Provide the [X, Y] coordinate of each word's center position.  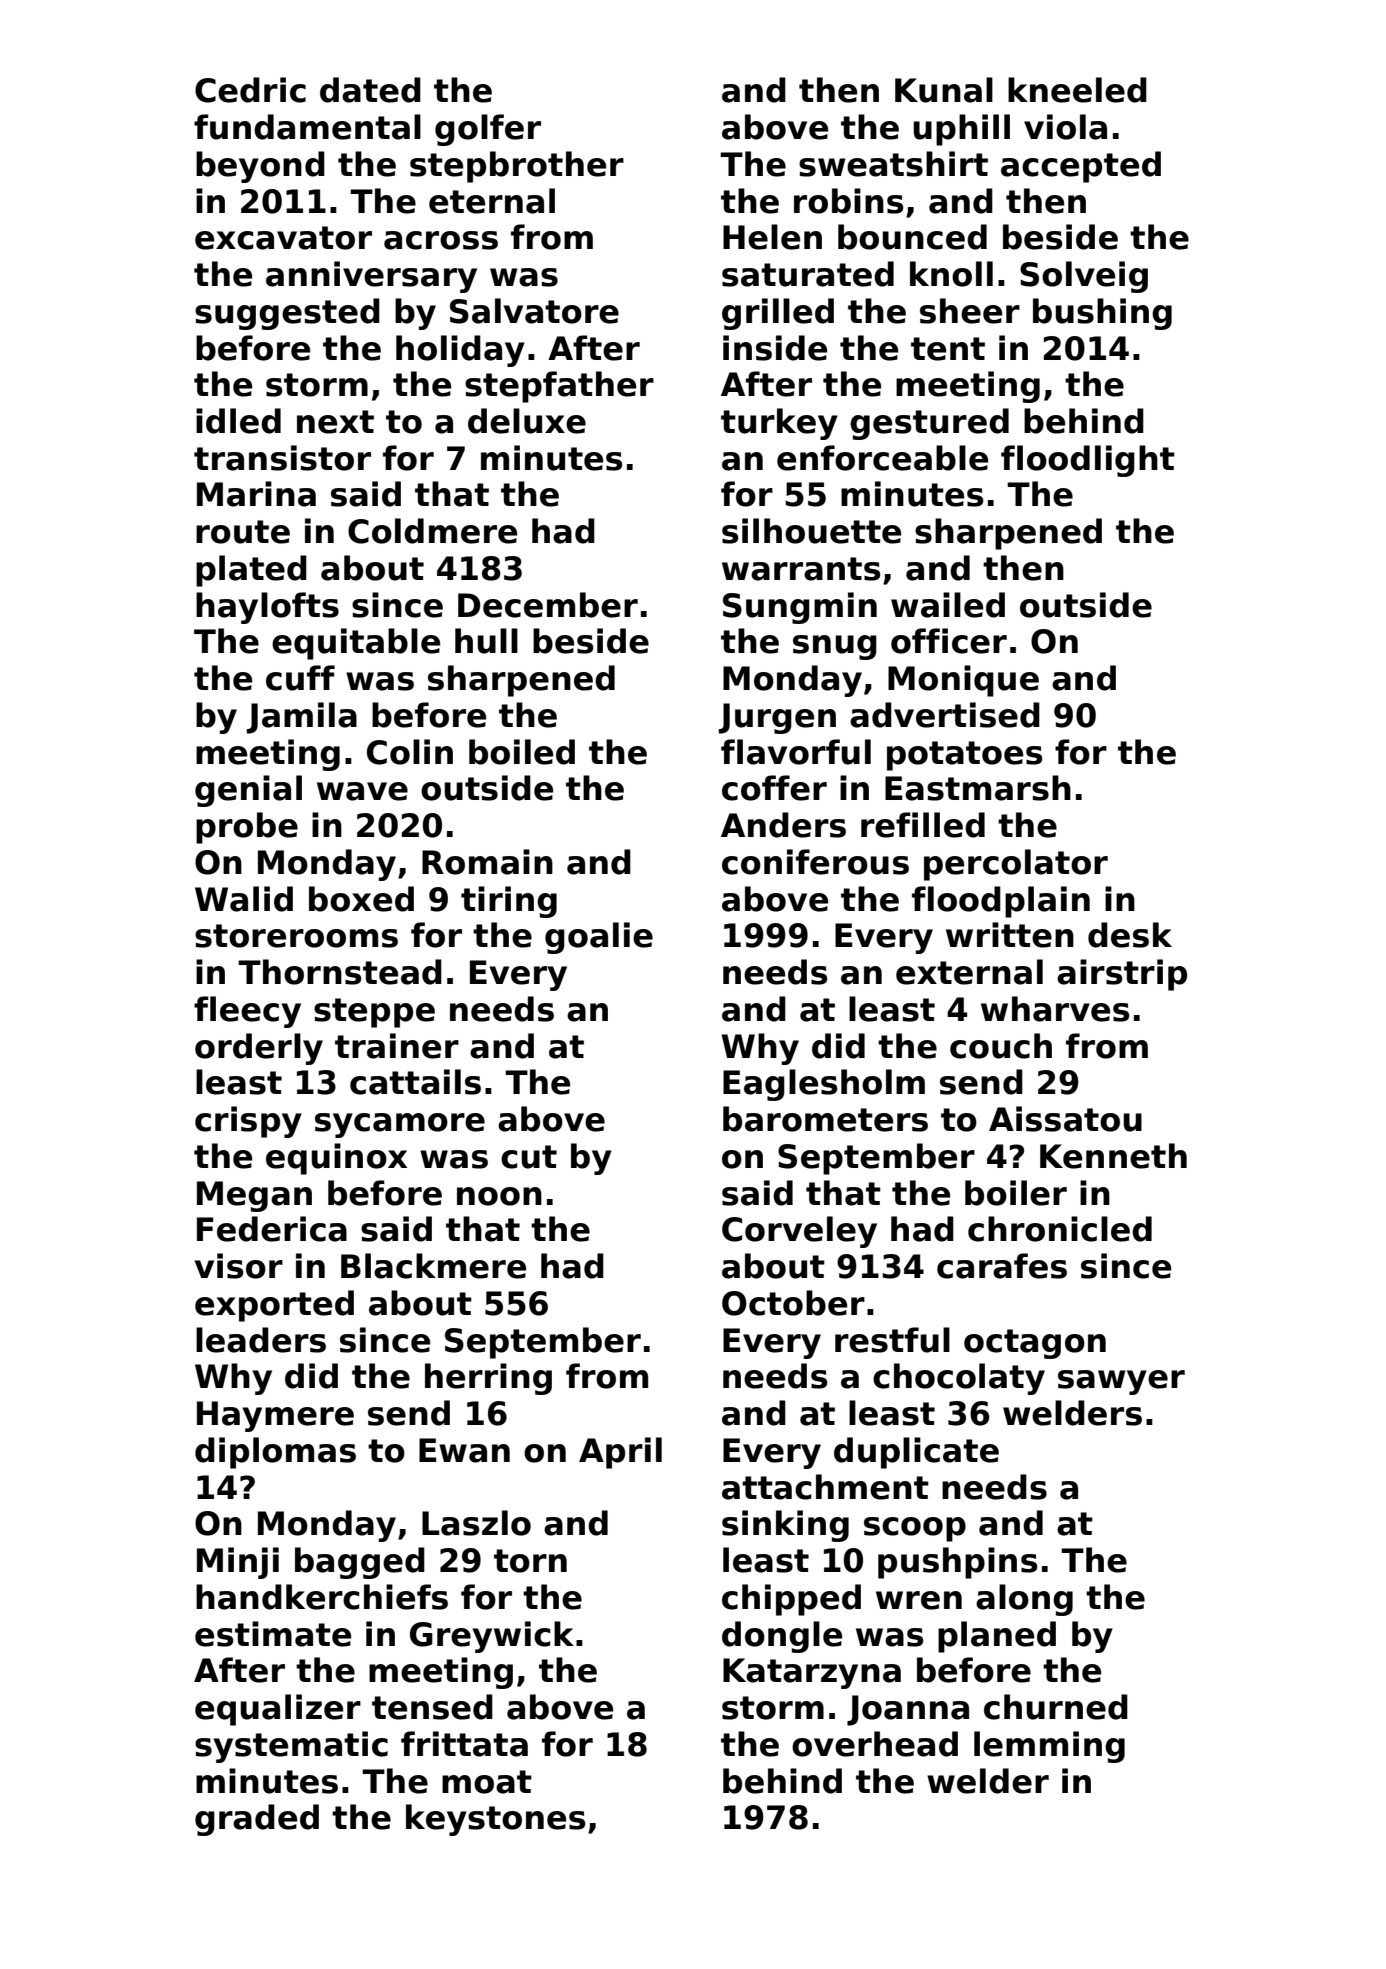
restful [892, 1340]
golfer [488, 130]
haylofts [267, 608]
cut [529, 1157]
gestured [929, 424]
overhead [875, 1744]
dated [370, 90]
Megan [254, 1196]
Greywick [492, 1637]
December [548, 605]
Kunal [944, 90]
